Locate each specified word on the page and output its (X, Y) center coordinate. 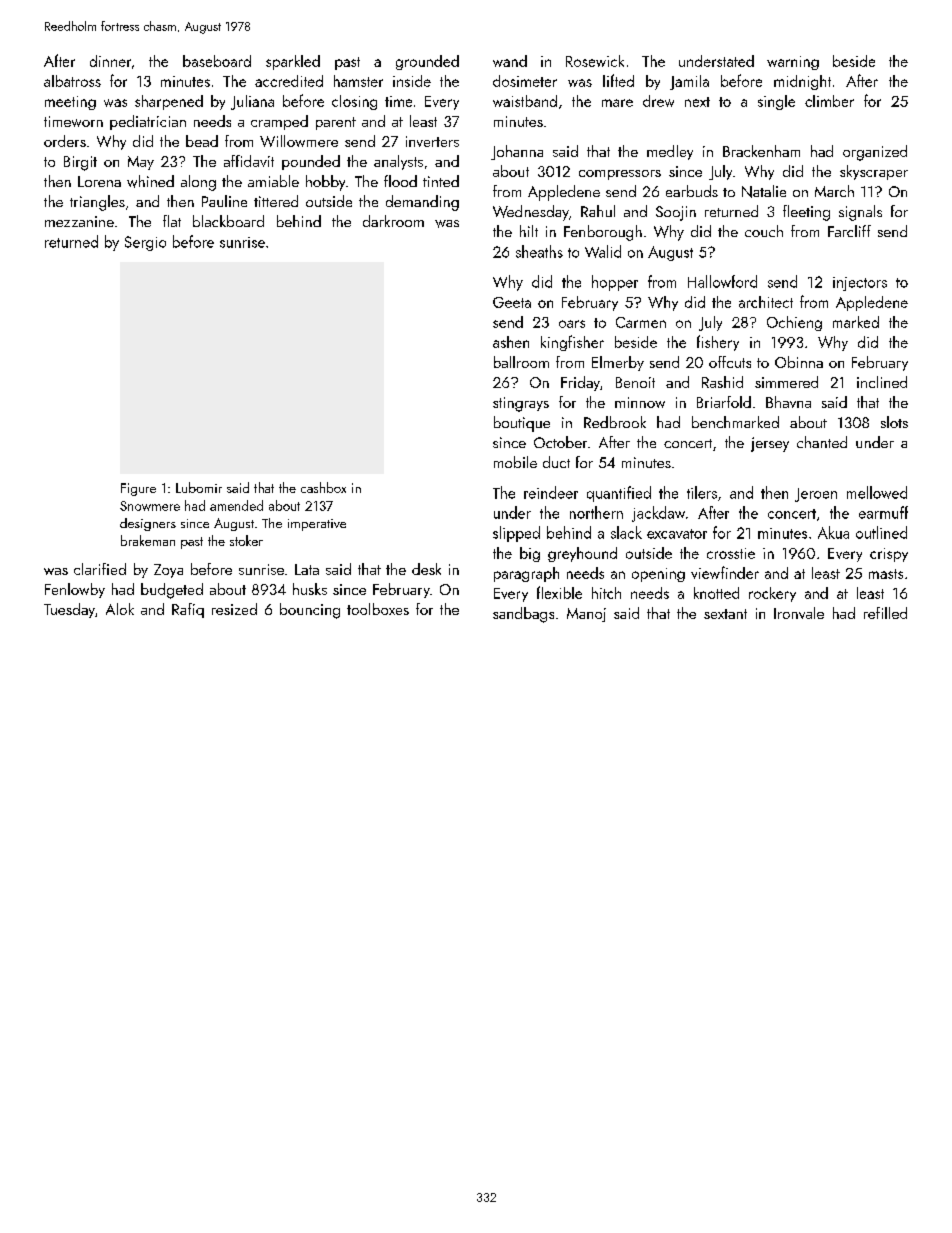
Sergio (145, 243)
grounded (427, 62)
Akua (833, 532)
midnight (802, 82)
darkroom (393, 221)
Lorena (99, 181)
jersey (770, 444)
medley (670, 152)
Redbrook (615, 422)
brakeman (148, 540)
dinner (110, 61)
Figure (138, 489)
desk (426, 569)
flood (400, 181)
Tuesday (69, 610)
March (834, 191)
